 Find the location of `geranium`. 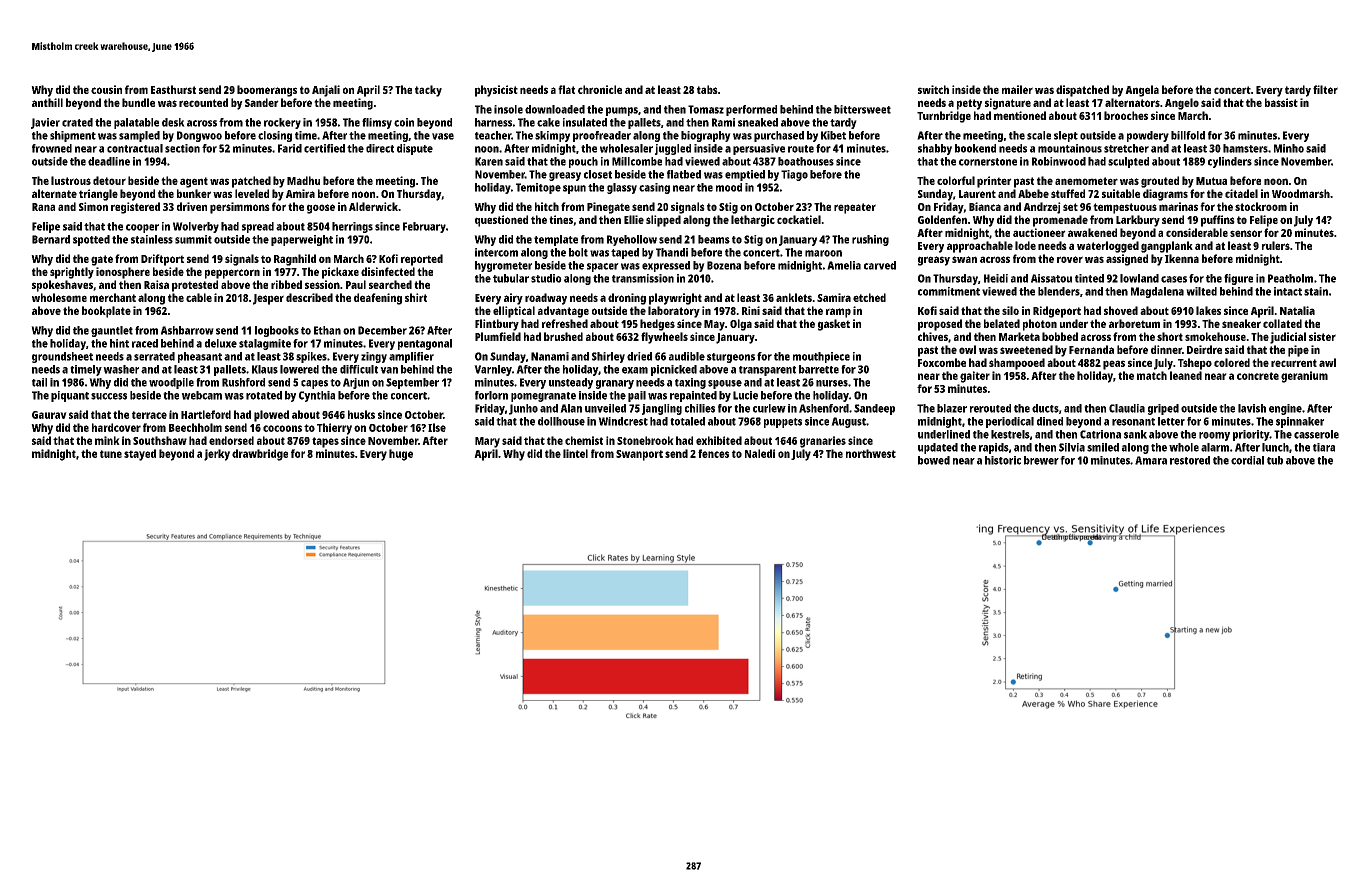

geranium is located at coordinates (1304, 377).
